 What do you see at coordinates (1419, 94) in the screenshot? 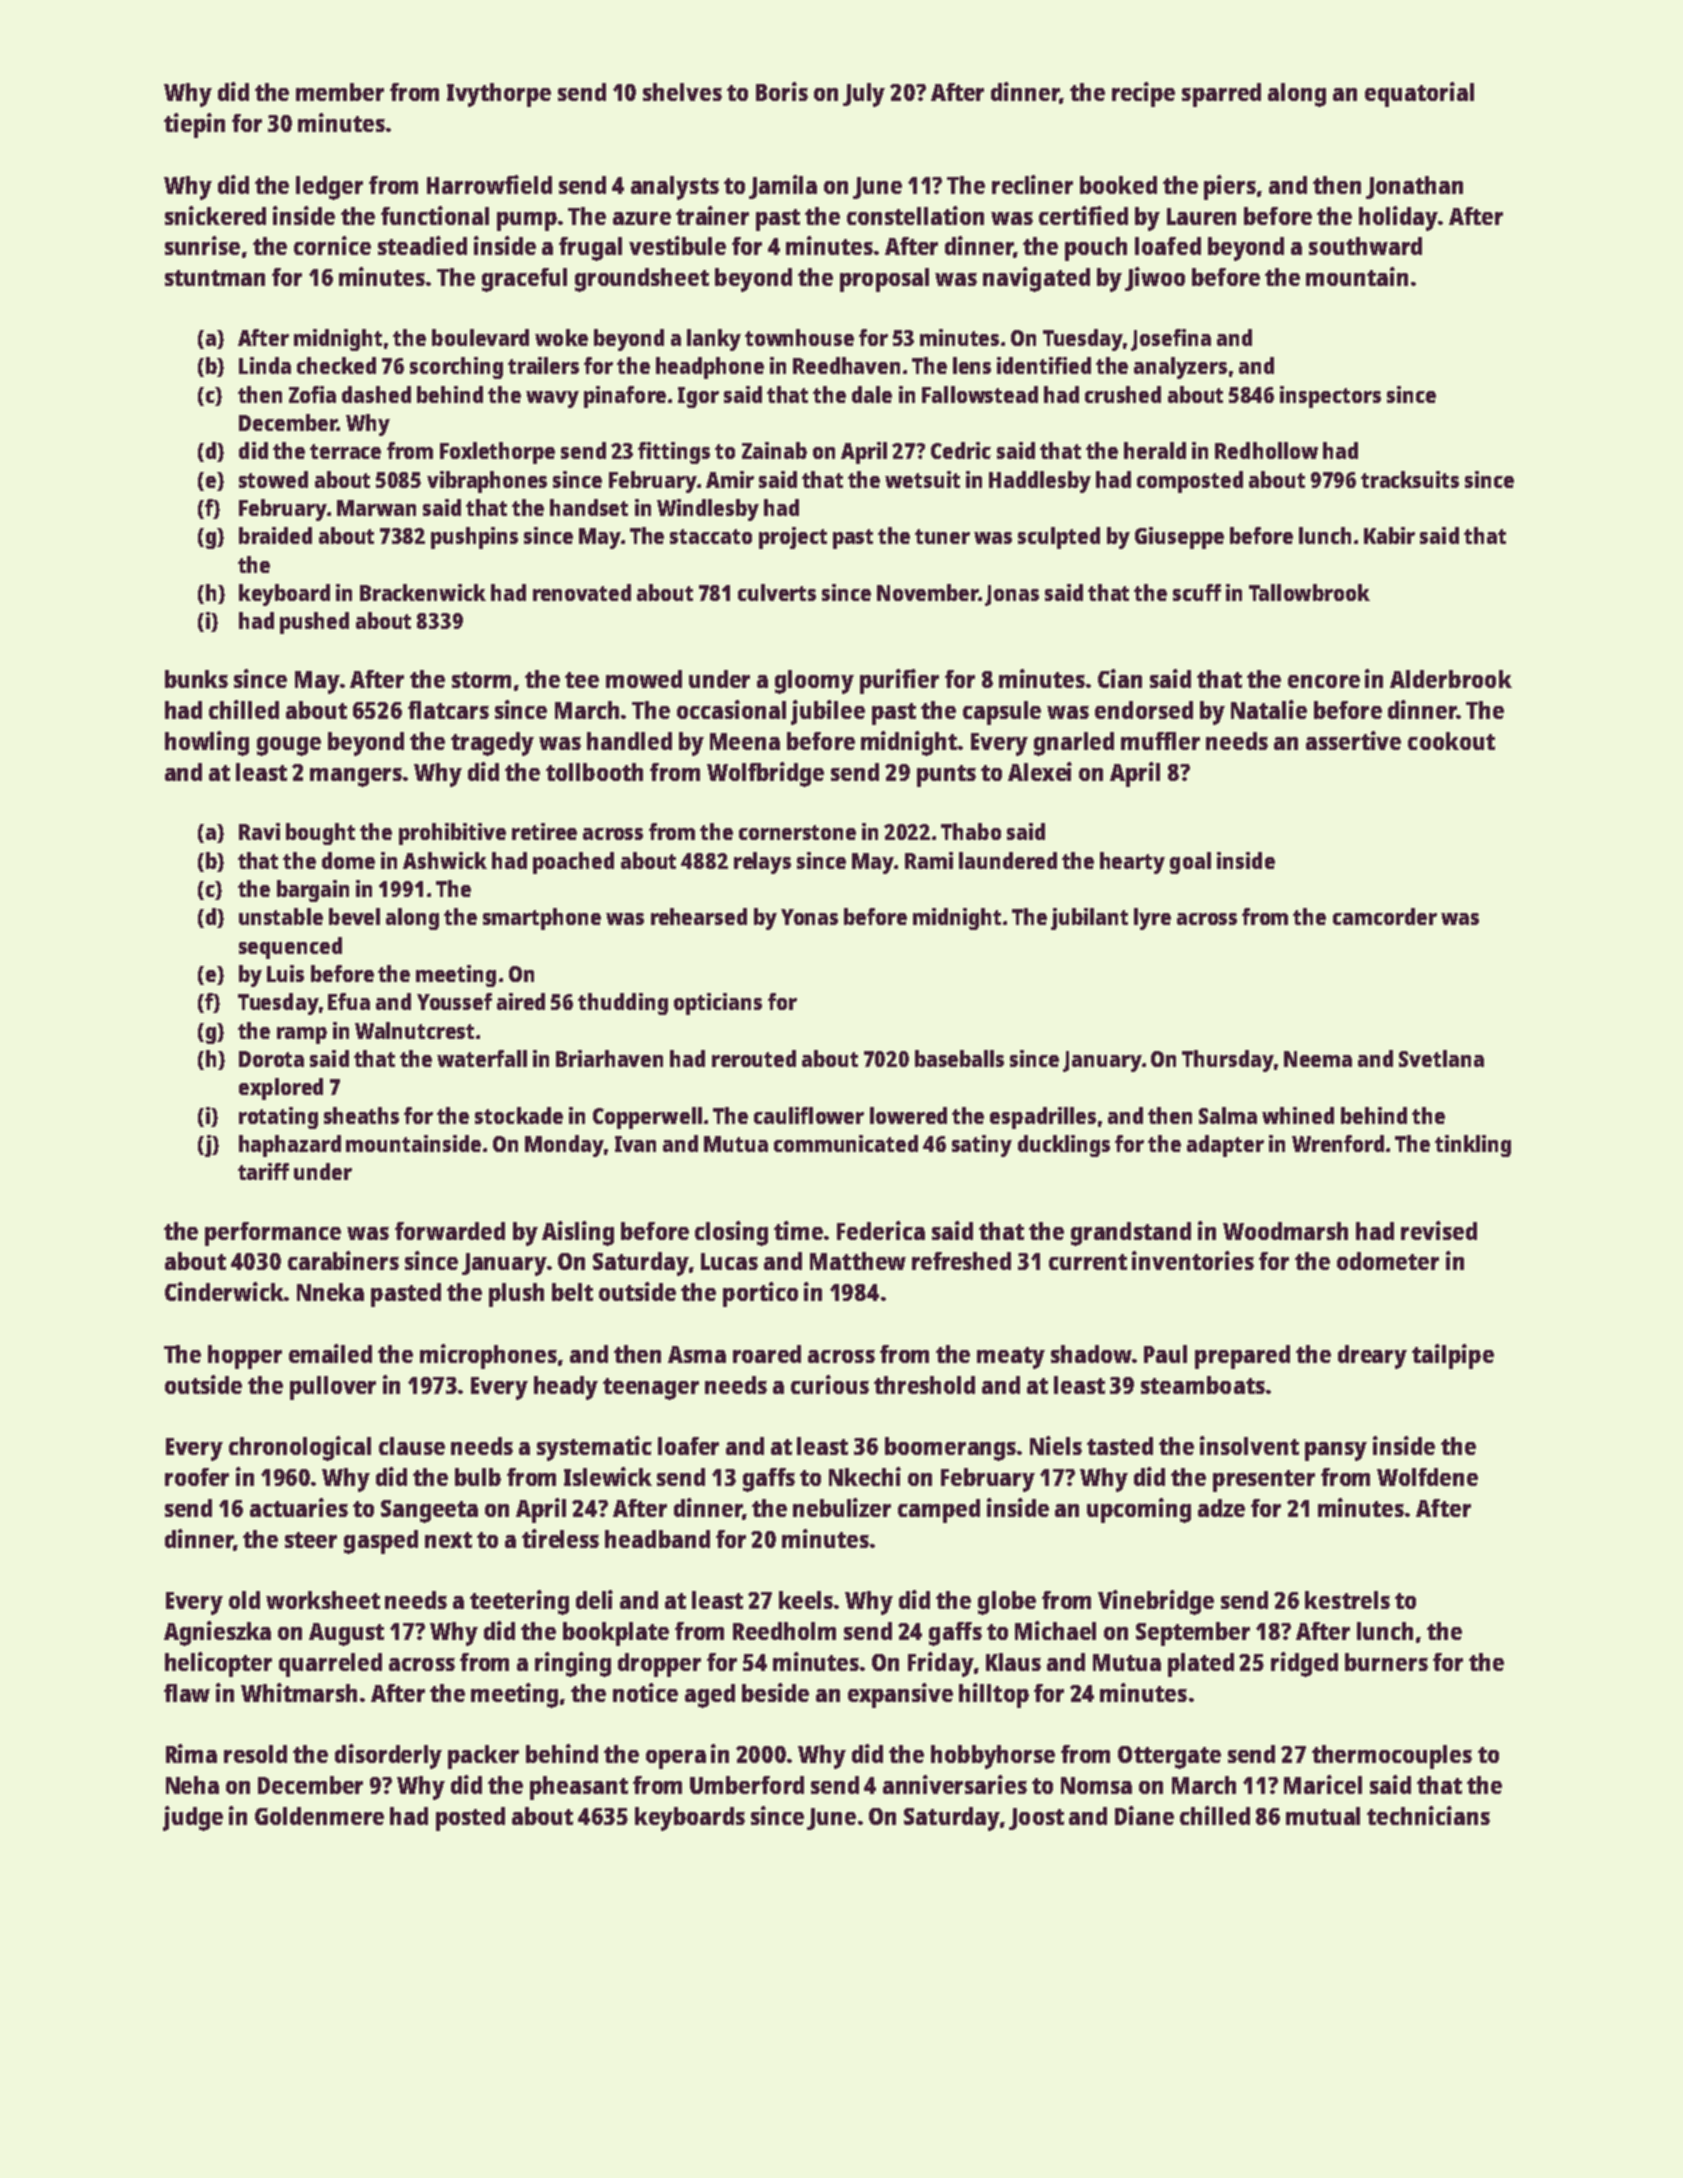
I see `equatorial` at bounding box center [1419, 94].
